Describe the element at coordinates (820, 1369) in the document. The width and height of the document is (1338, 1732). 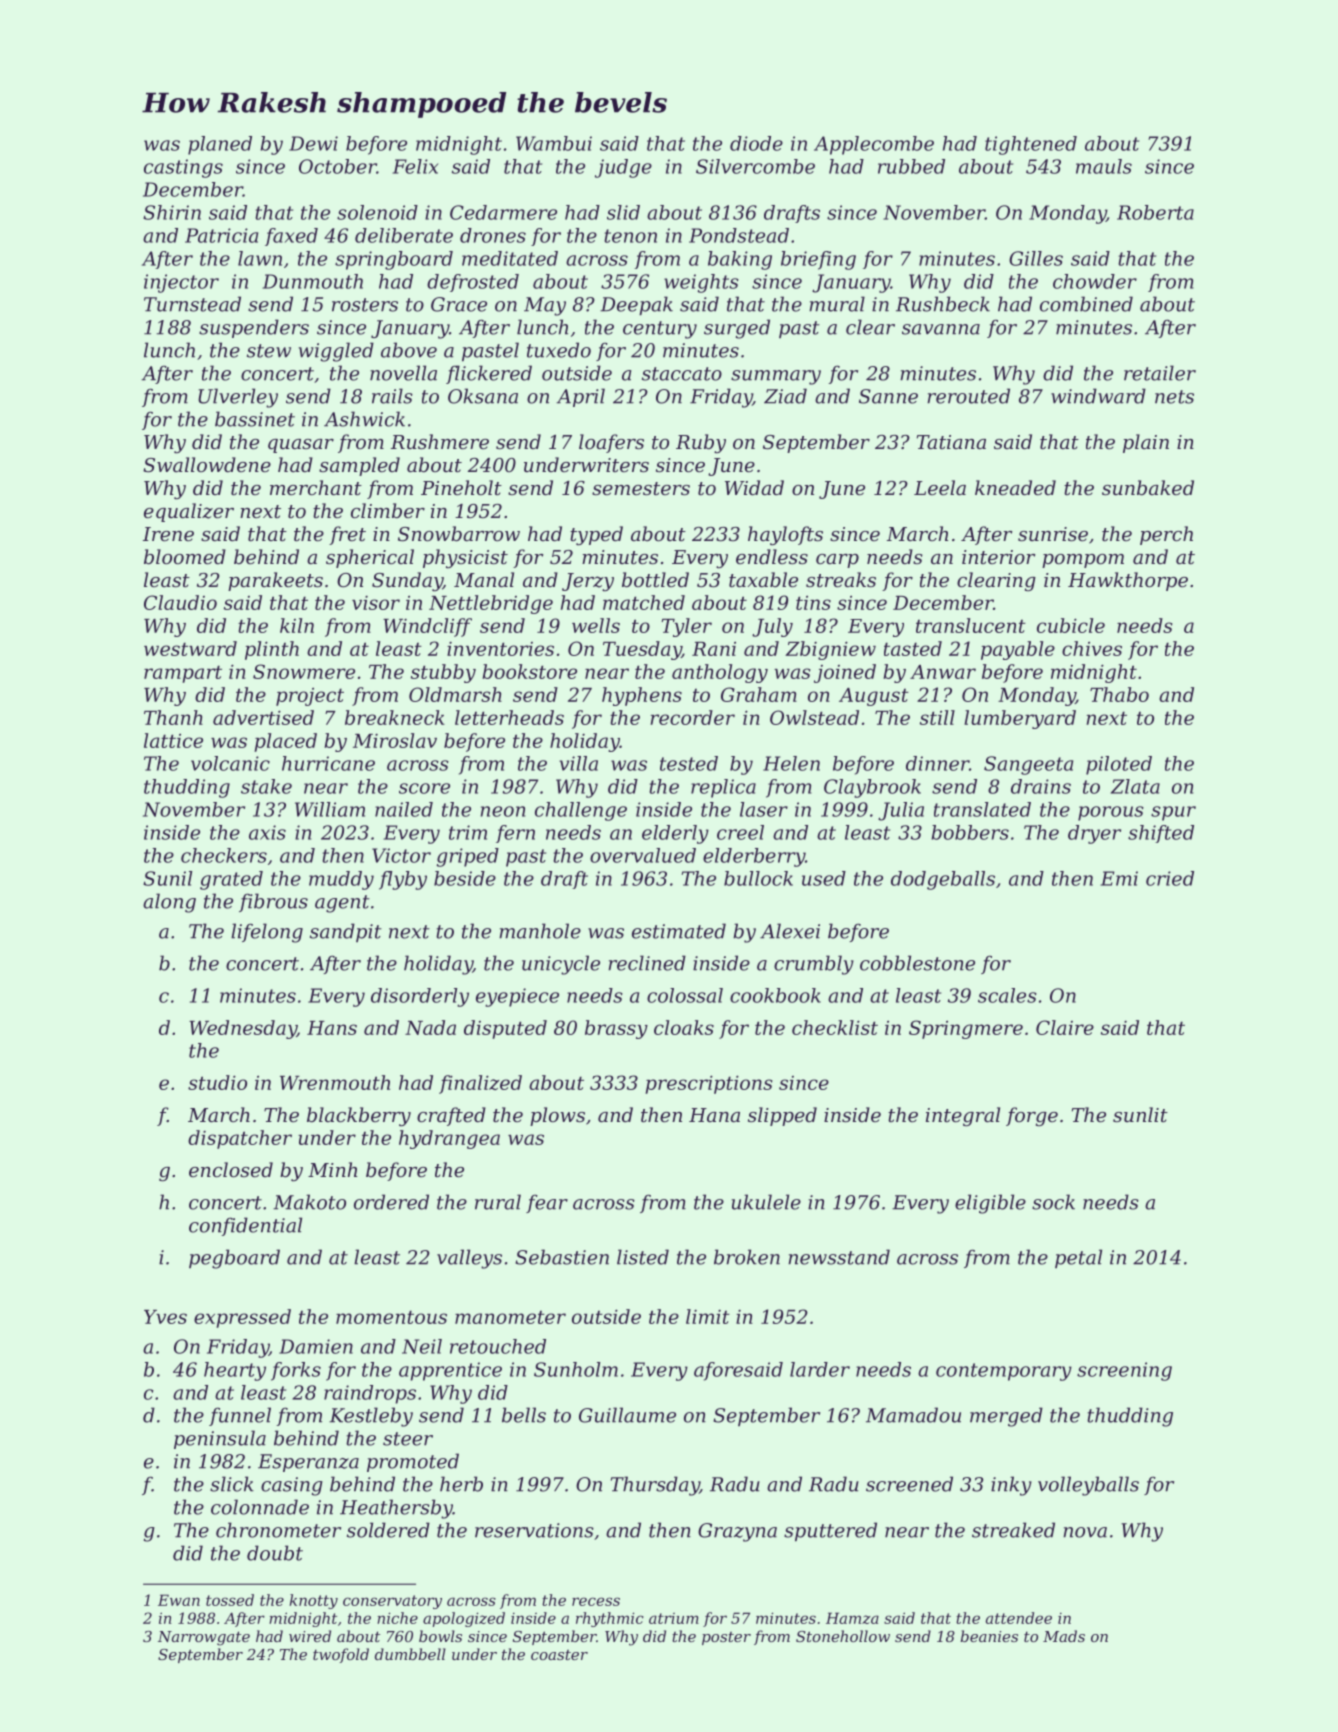
I see `larder` at that location.
